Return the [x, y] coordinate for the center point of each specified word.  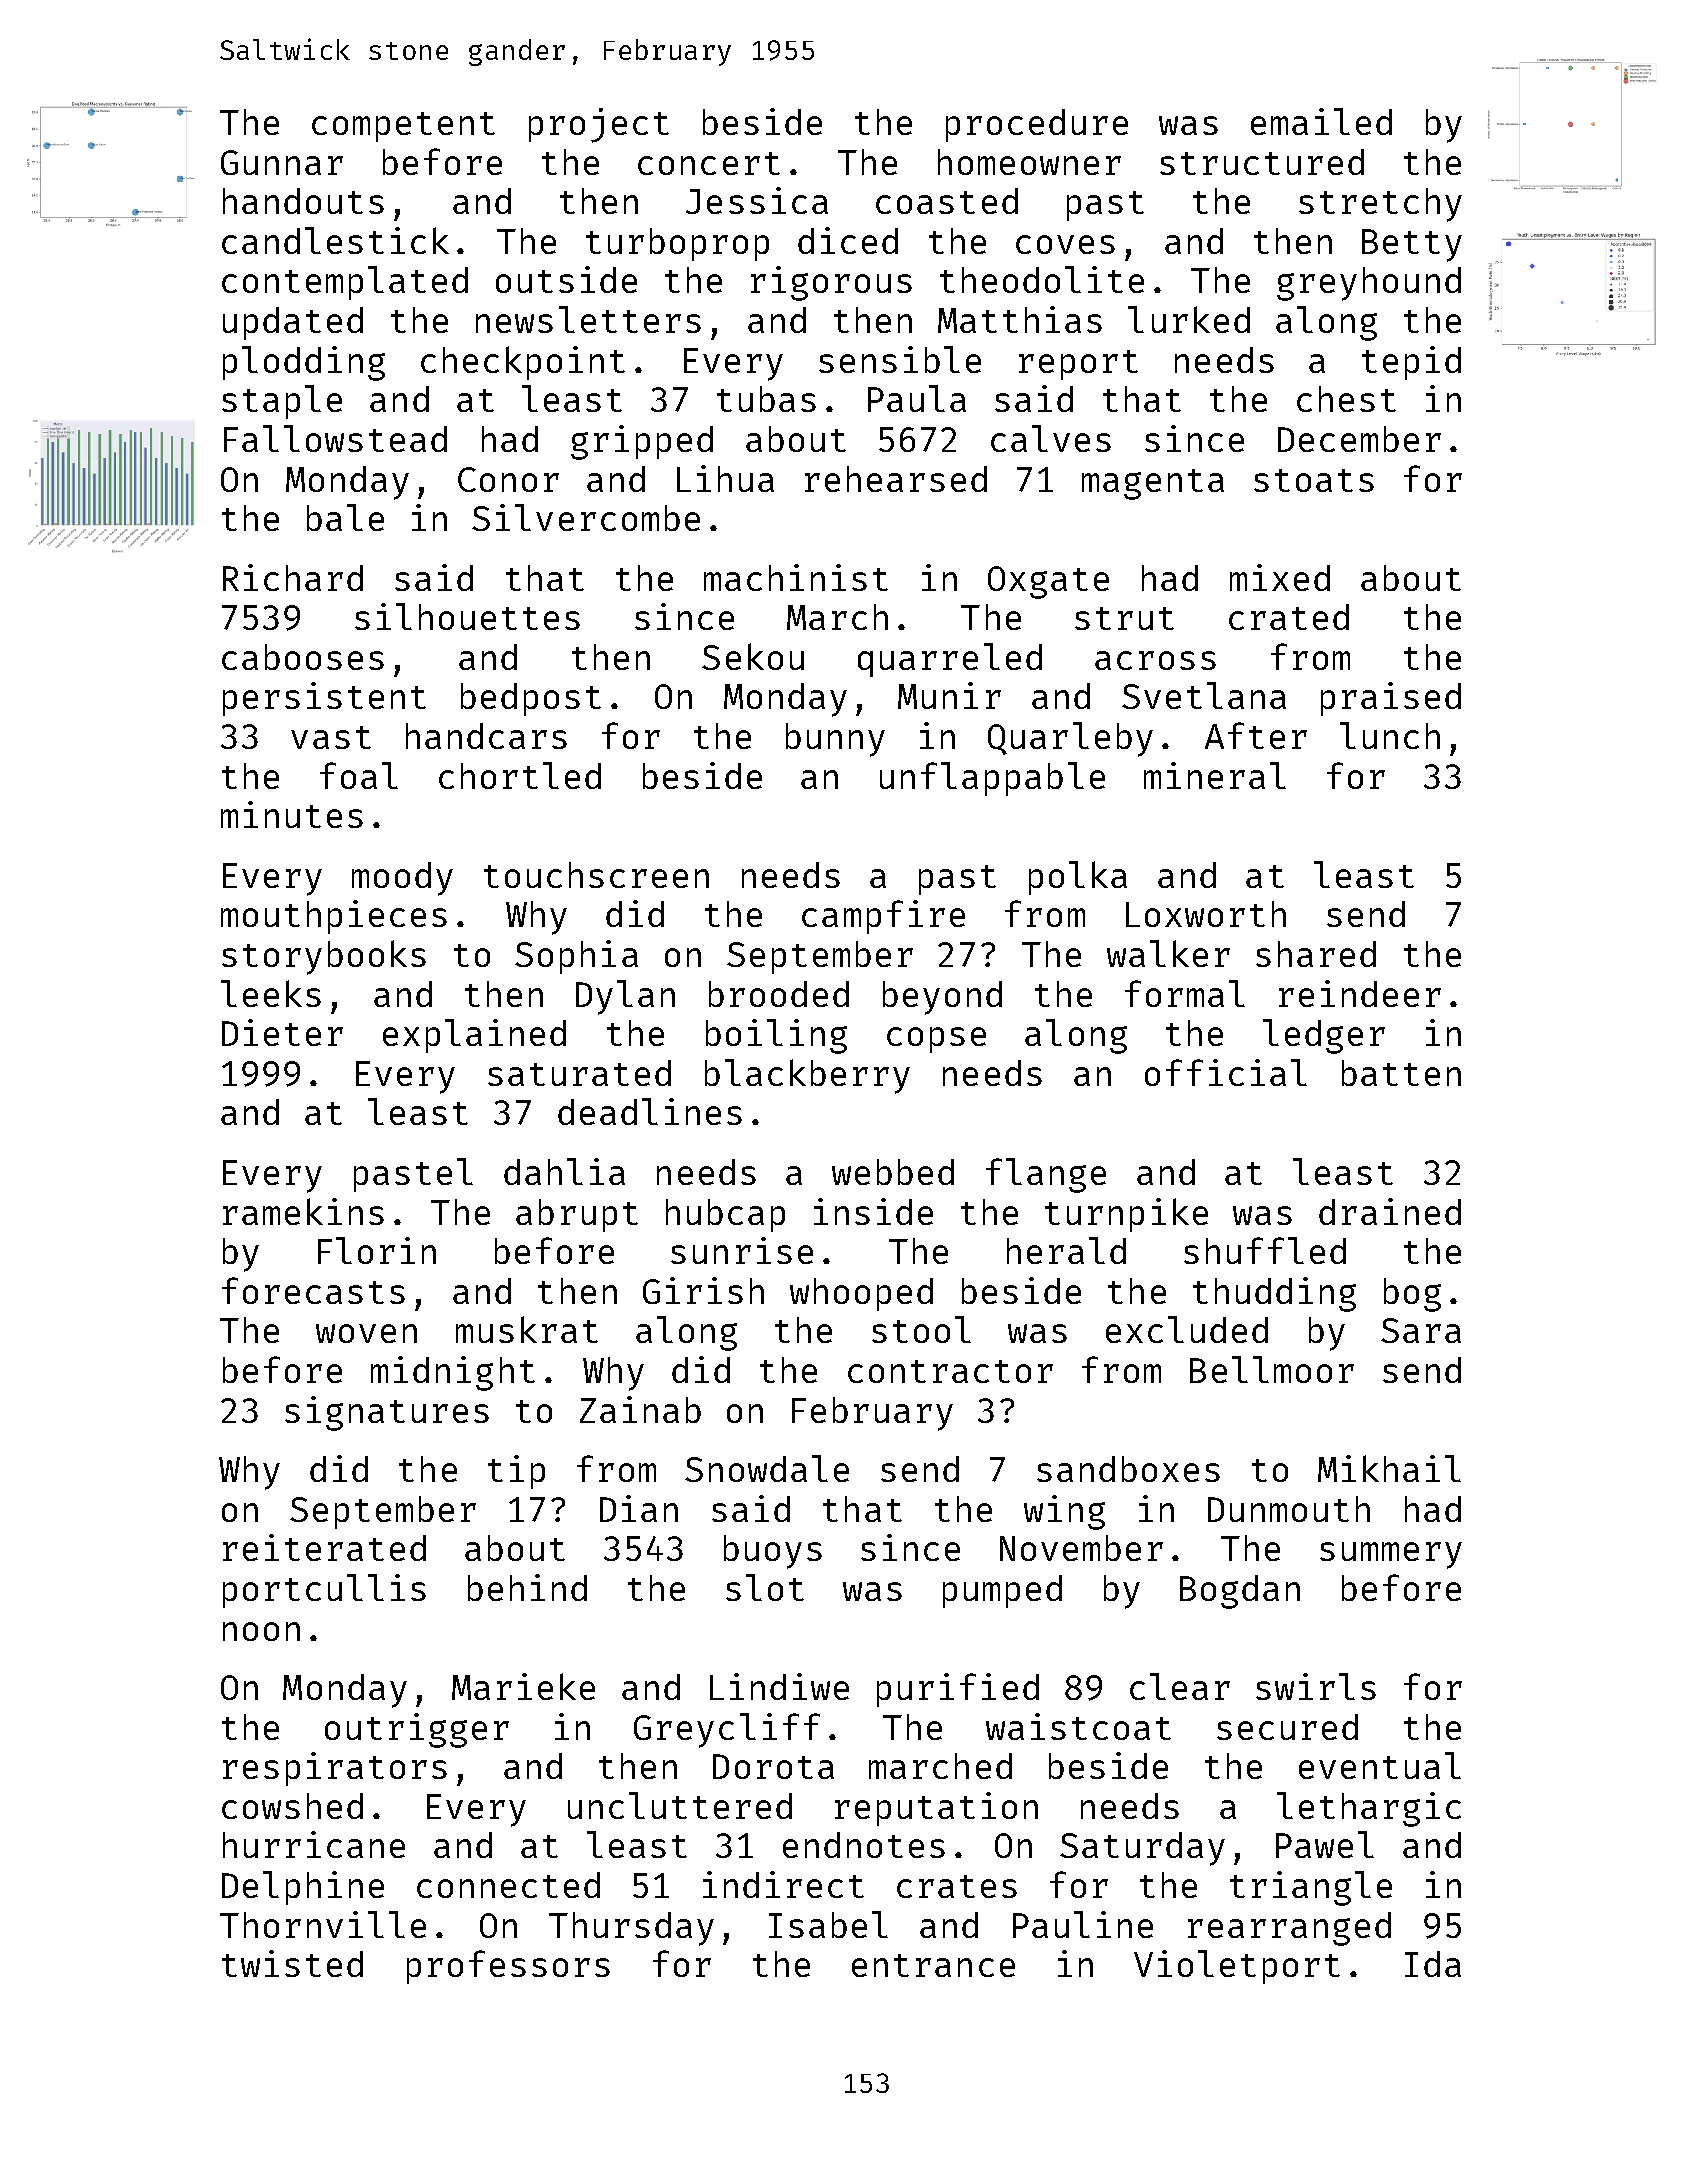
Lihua [725, 478]
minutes [292, 814]
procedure [1037, 125]
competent [403, 127]
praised [1391, 699]
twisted [292, 1963]
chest [1346, 399]
